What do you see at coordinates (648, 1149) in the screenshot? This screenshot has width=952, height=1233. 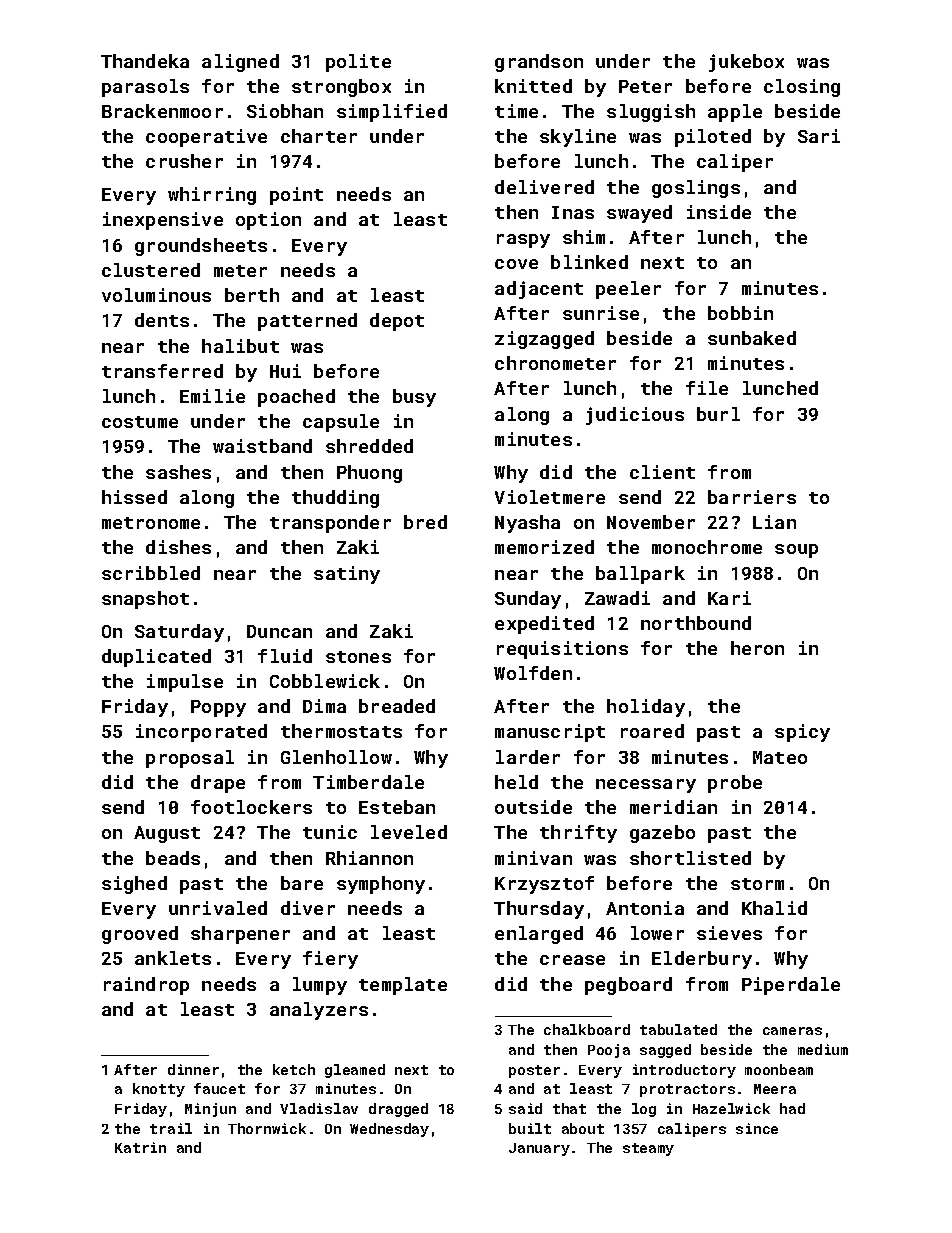 I see `steamy` at bounding box center [648, 1149].
